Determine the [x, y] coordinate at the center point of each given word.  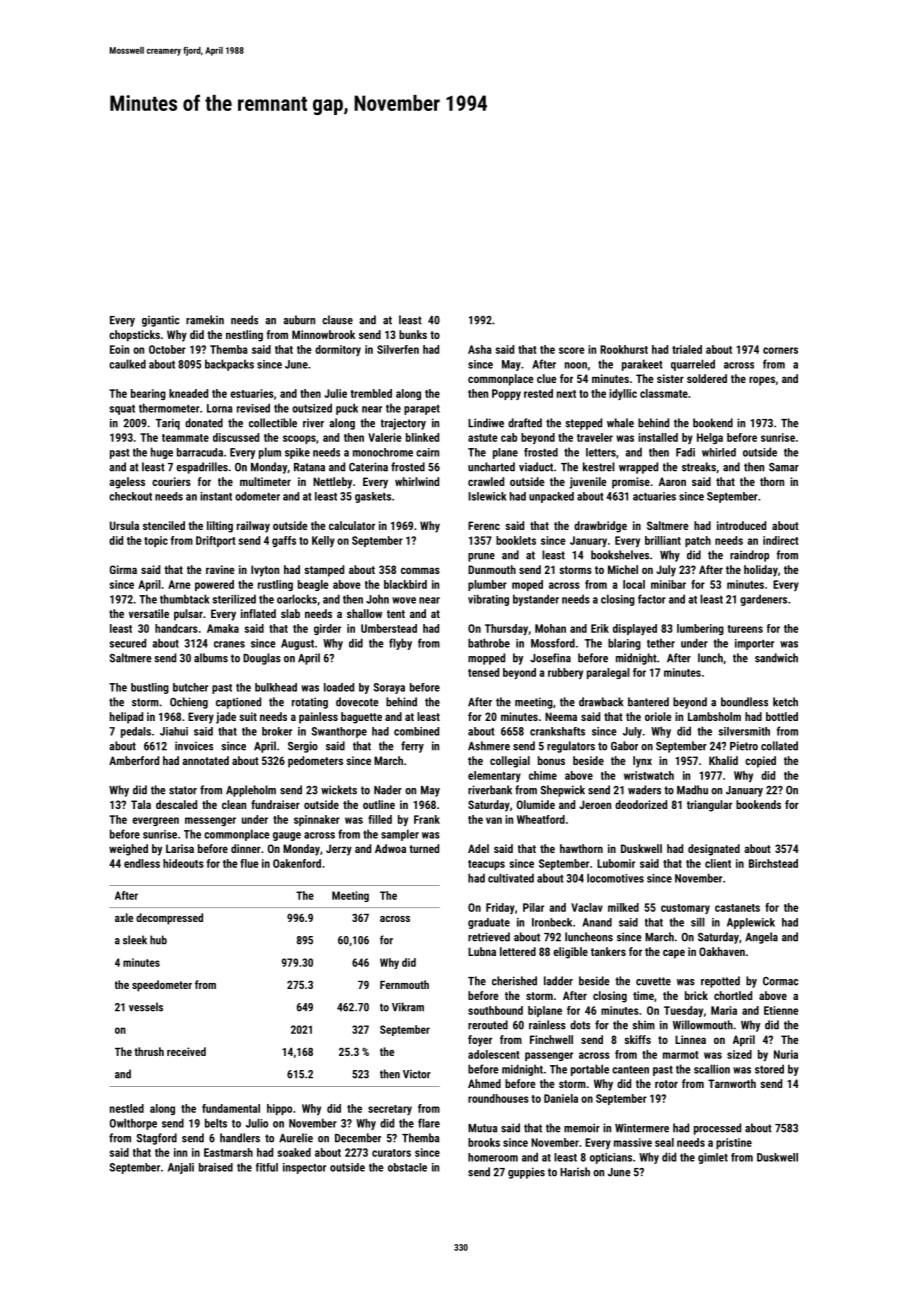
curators [391, 1153]
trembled [371, 393]
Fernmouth [404, 984]
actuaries [654, 496]
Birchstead [773, 863]
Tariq [168, 424]
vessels [146, 1007]
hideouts [183, 863]
